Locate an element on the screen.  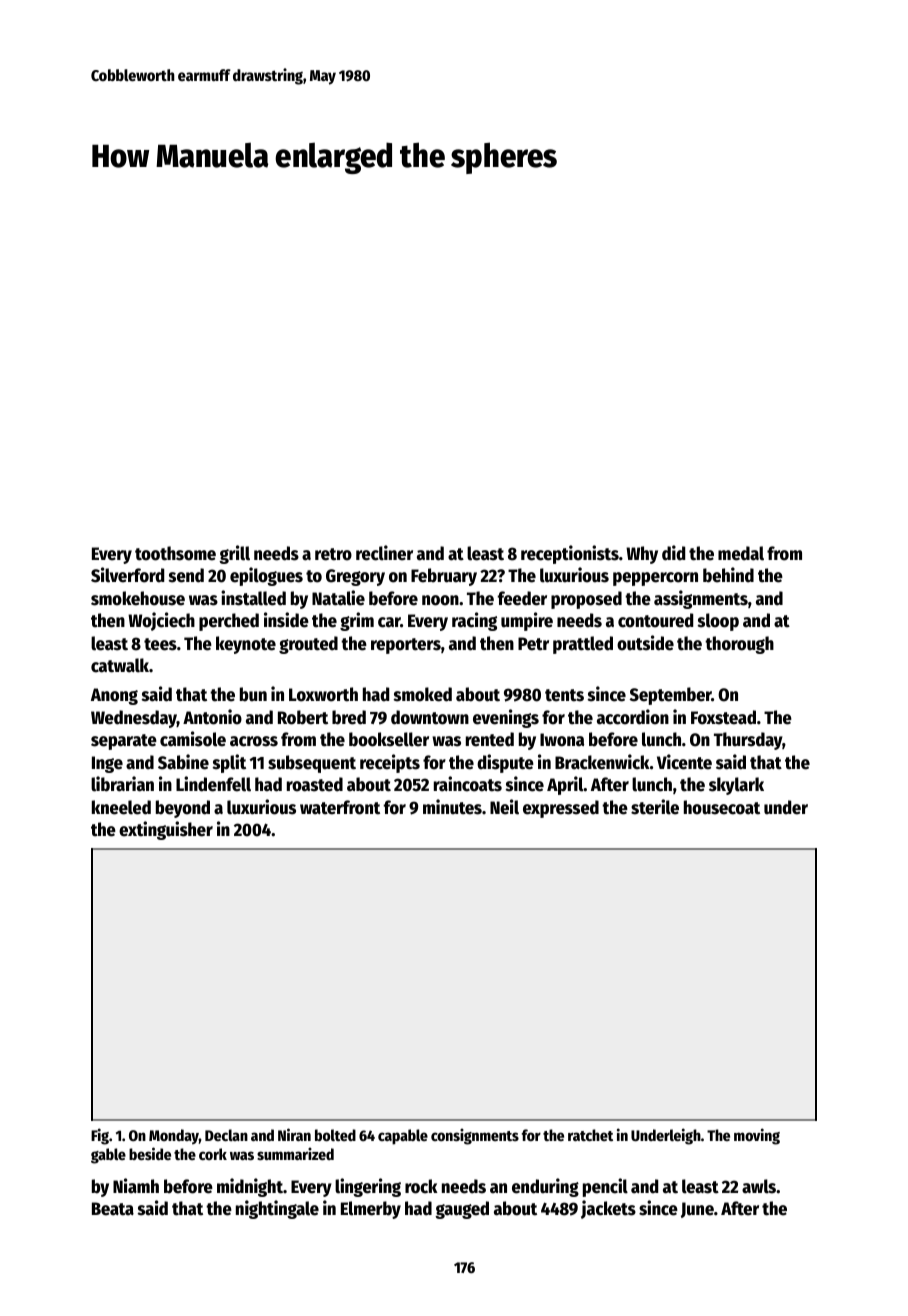
kneeled is located at coordinates (121, 807).
